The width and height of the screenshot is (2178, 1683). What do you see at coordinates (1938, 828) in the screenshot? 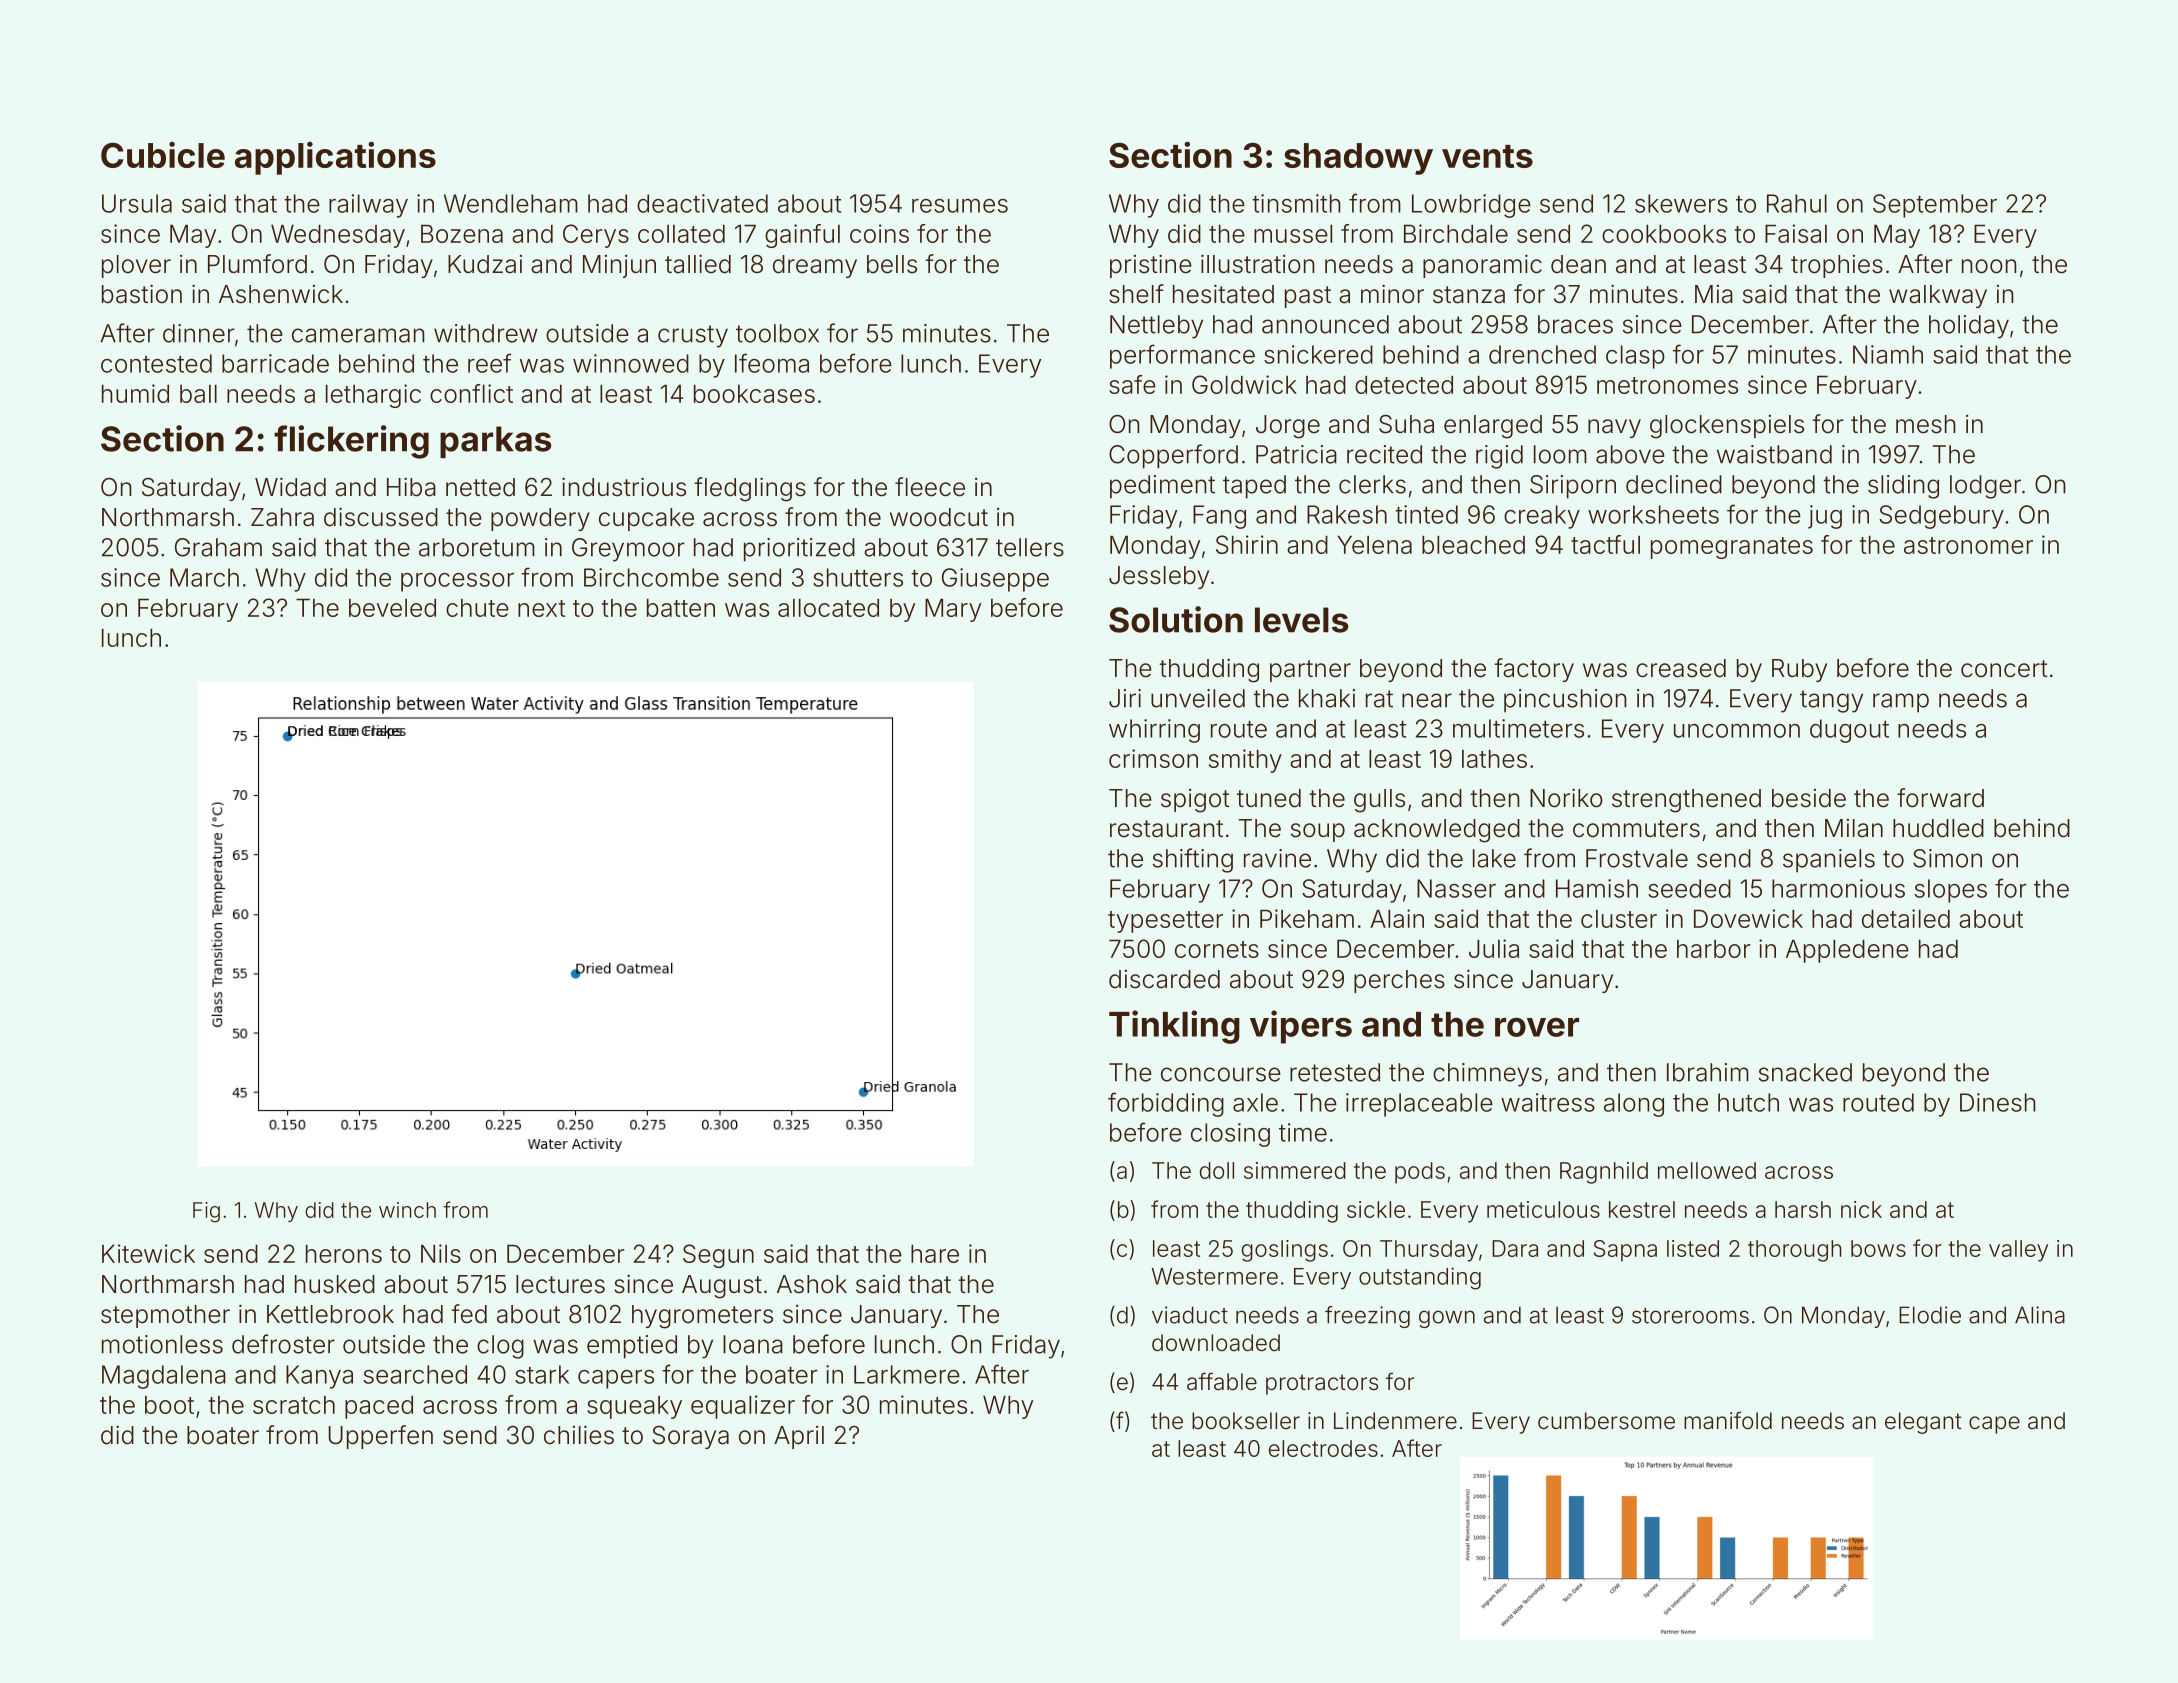
I see `huddled` at bounding box center [1938, 828].
